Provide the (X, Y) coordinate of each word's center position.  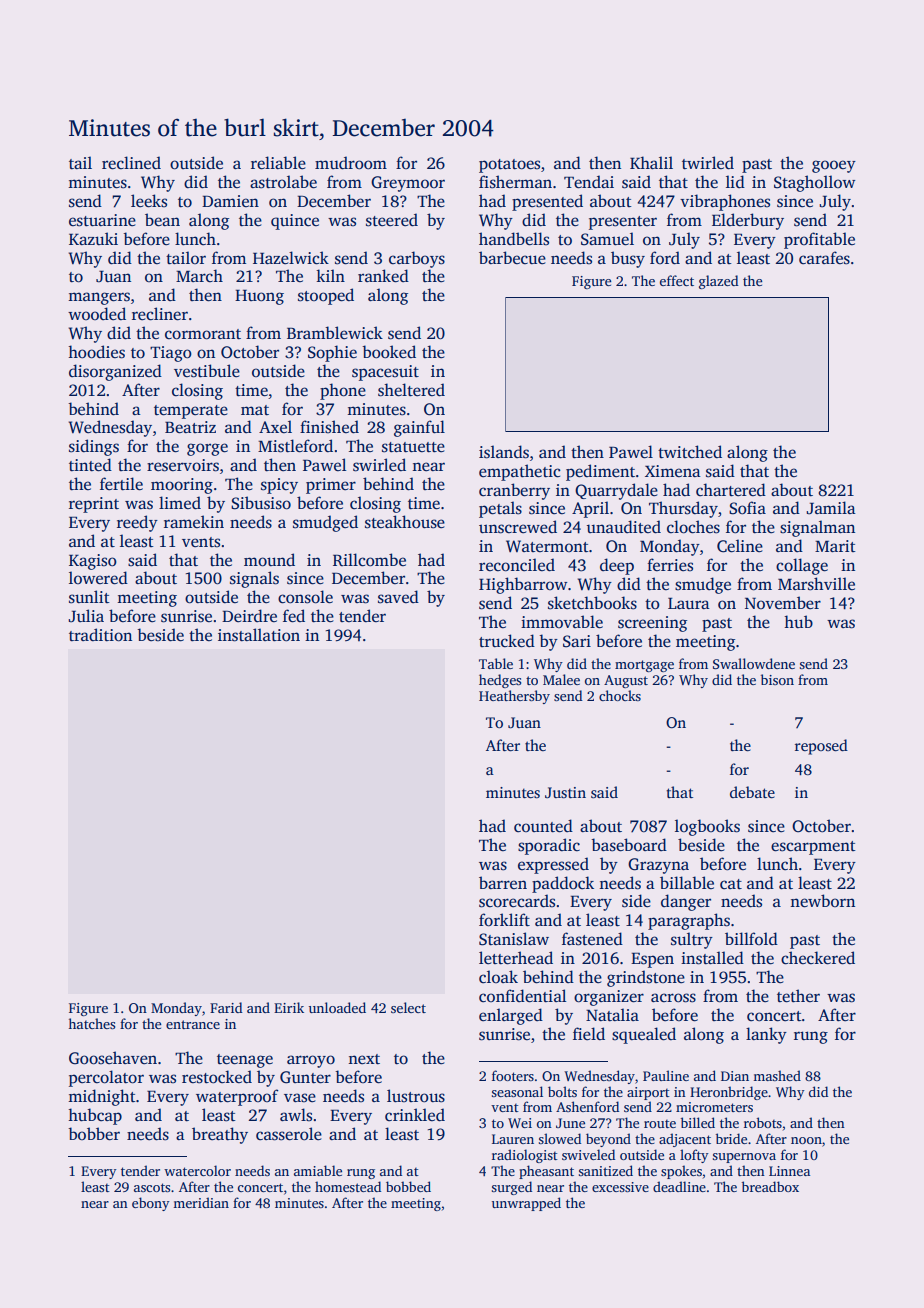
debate (752, 792)
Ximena (673, 471)
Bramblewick (335, 333)
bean (162, 220)
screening (652, 624)
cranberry (514, 491)
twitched (690, 452)
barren (503, 882)
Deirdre (249, 616)
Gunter (305, 1077)
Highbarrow (523, 585)
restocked (217, 1077)
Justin (565, 793)
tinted (90, 465)
